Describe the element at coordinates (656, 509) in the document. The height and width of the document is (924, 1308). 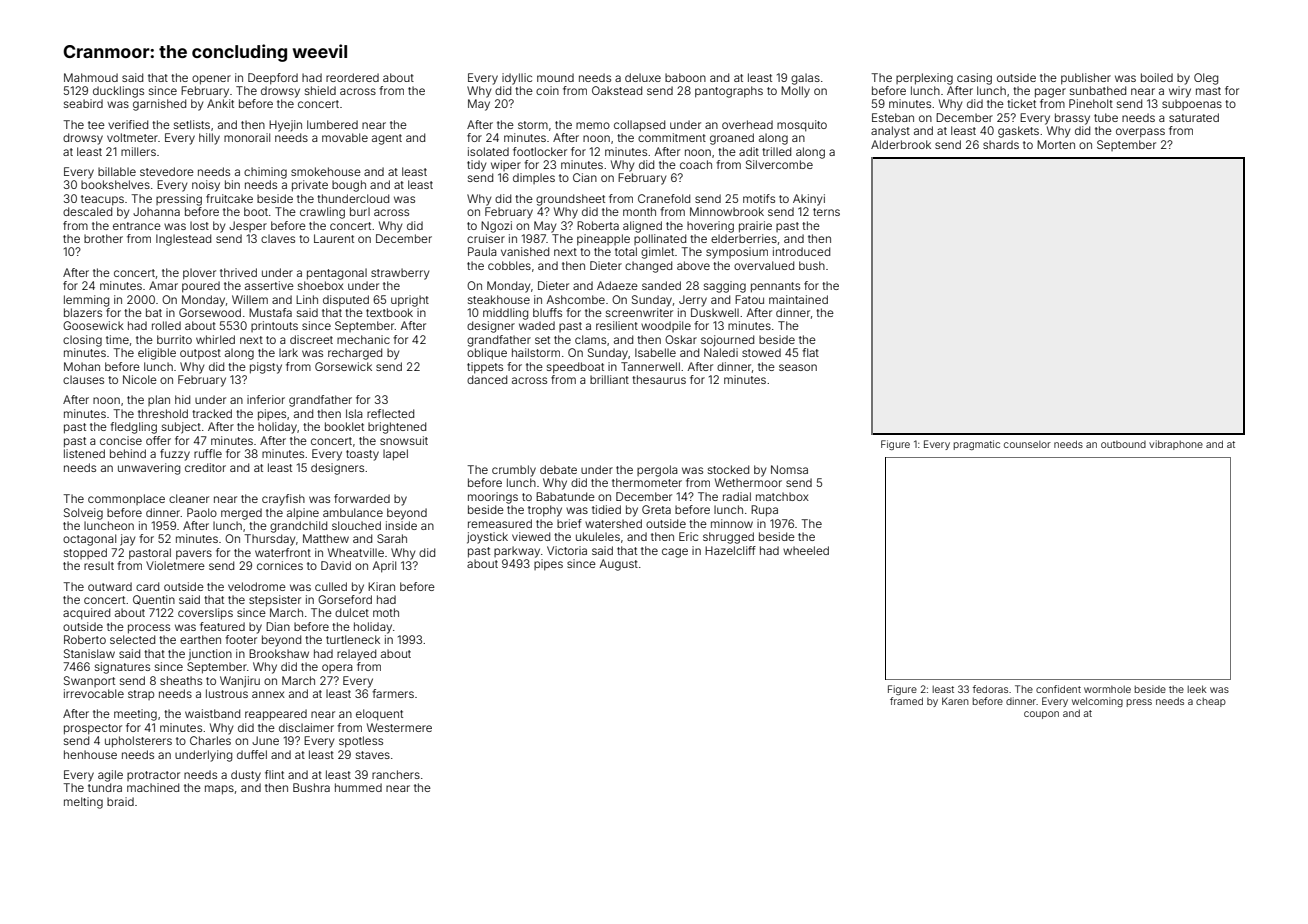
I see `Greta` at that location.
